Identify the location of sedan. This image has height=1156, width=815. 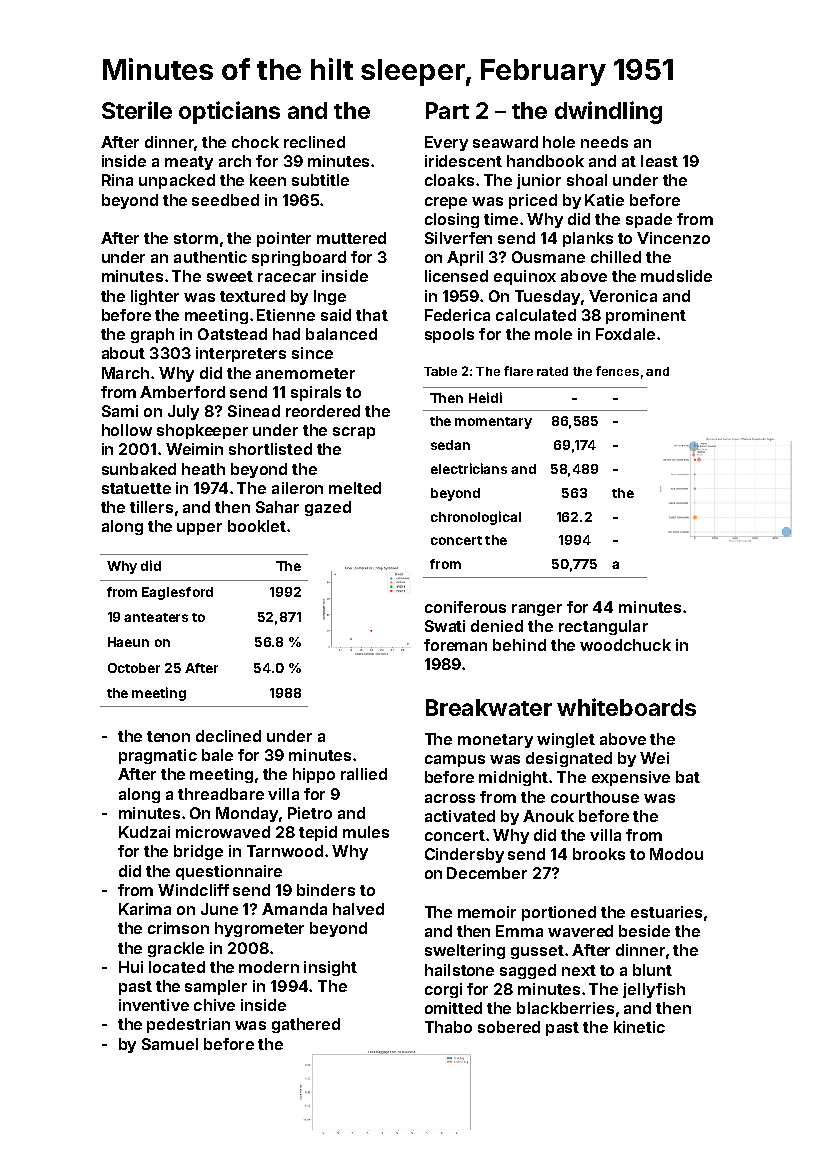
(450, 445).
